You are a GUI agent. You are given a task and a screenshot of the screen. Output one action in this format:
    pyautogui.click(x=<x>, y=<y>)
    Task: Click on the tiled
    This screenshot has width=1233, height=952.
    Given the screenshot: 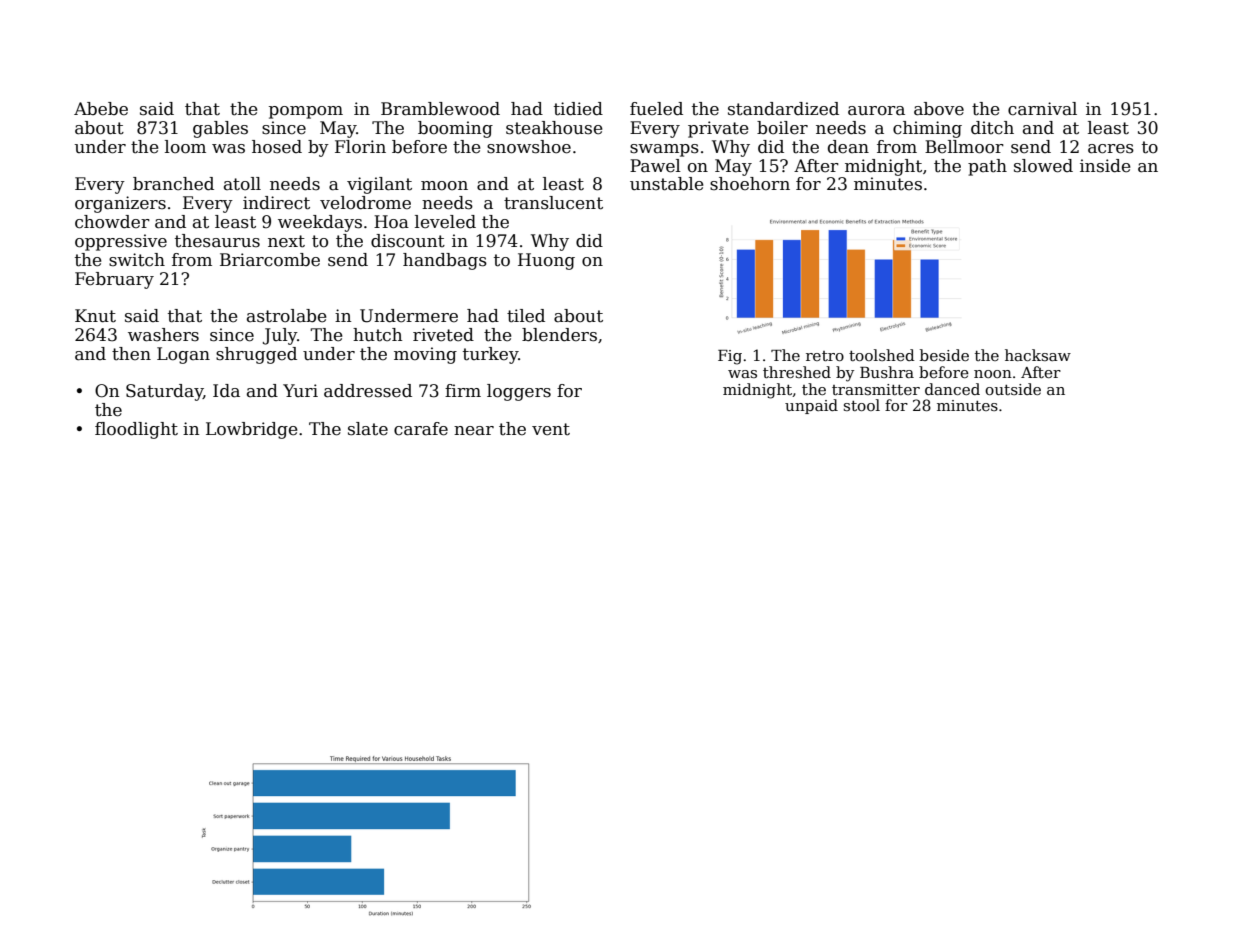 What is the action you would take?
    pyautogui.click(x=526, y=316)
